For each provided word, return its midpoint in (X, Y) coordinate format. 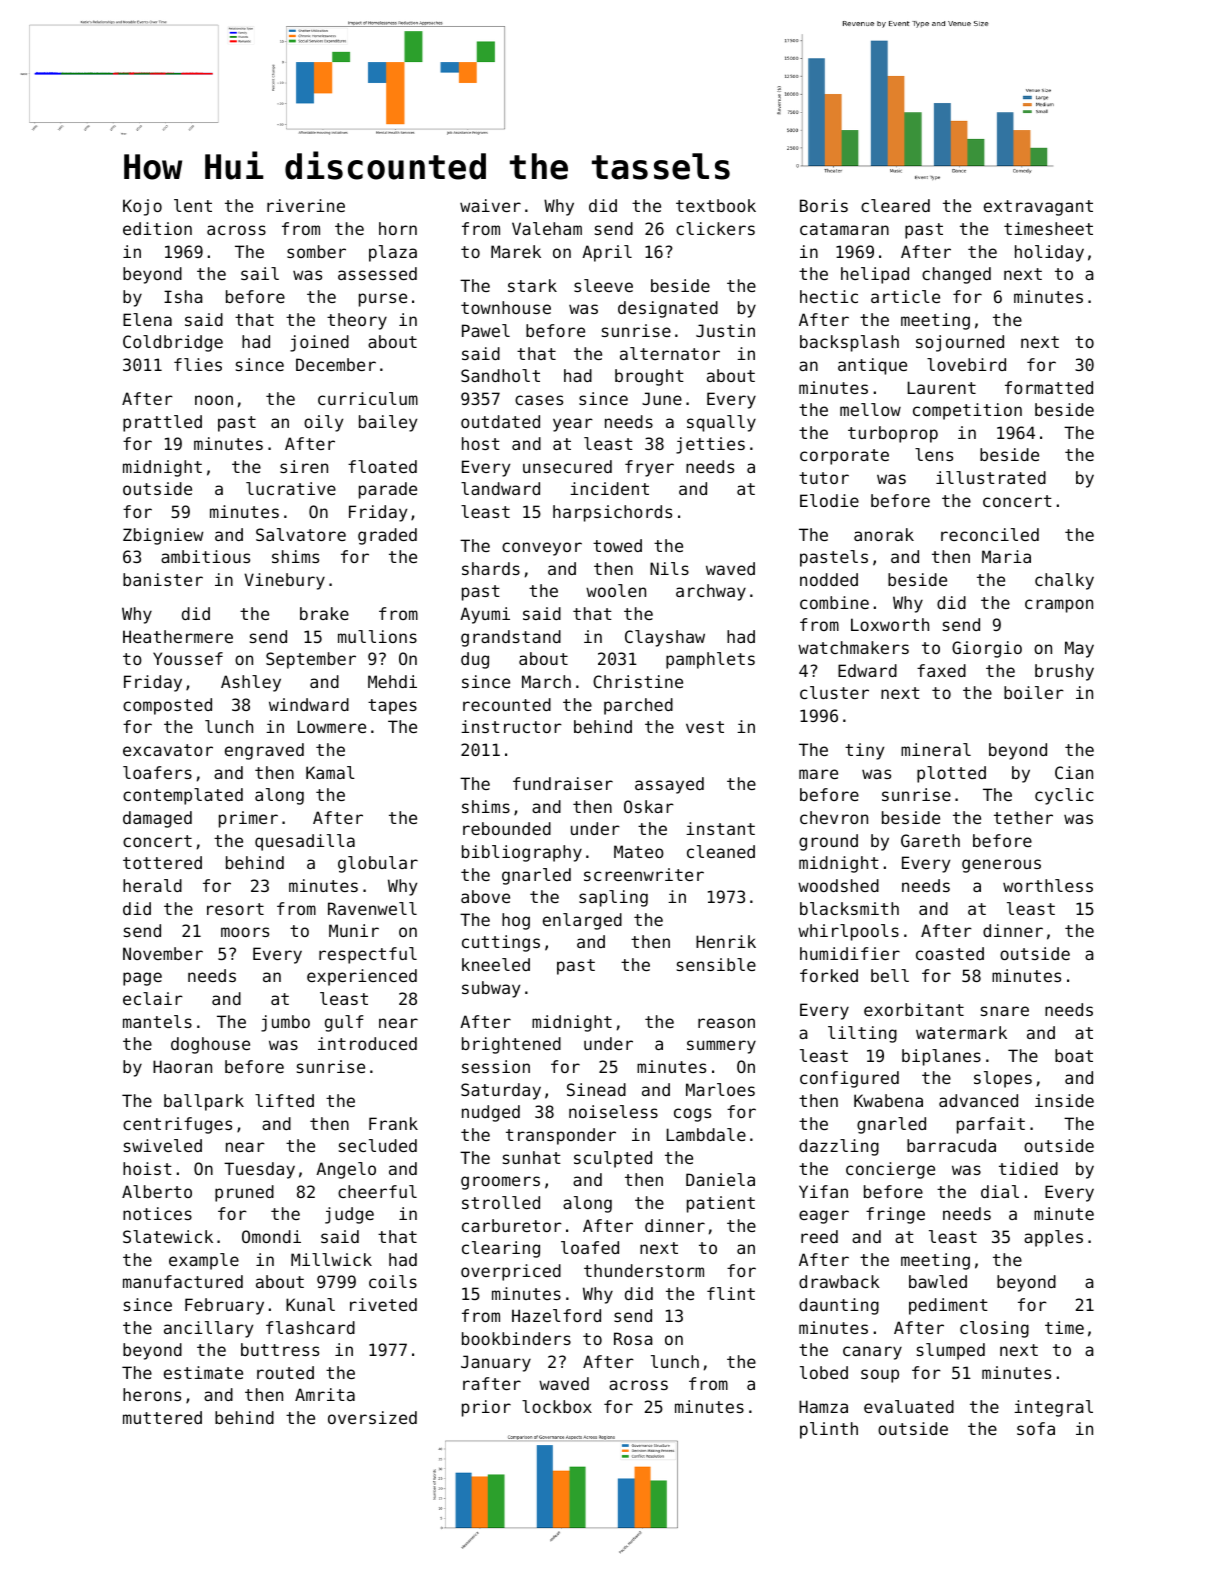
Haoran (182, 1066)
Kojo (142, 207)
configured (849, 1079)
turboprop (893, 434)
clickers (715, 228)
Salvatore (301, 534)
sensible (716, 964)
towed (617, 545)
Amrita (325, 1394)
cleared (895, 205)
